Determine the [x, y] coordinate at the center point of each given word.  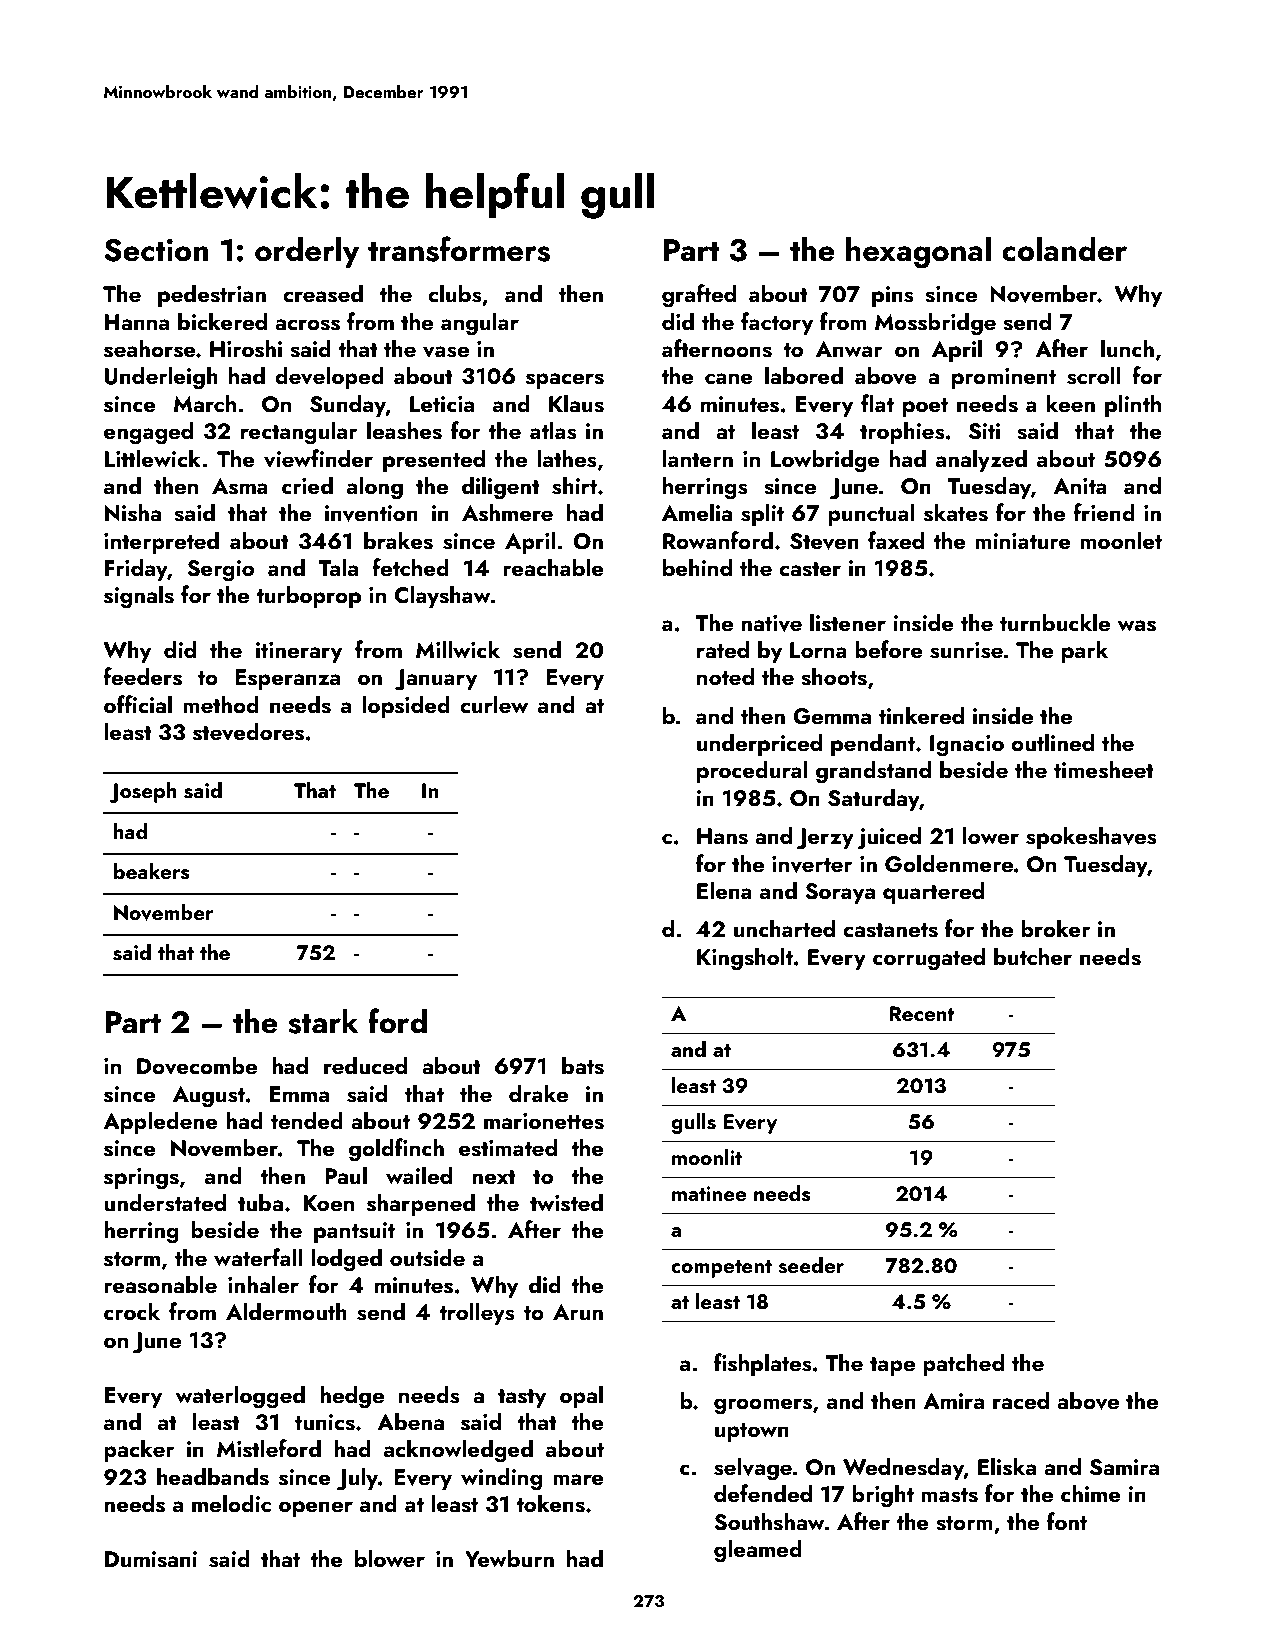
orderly [307, 252]
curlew [494, 704]
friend [1104, 512]
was [1137, 626]
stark [323, 1021]
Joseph [143, 792]
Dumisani [151, 1559]
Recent [922, 1013]
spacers [565, 381]
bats [583, 1065]
